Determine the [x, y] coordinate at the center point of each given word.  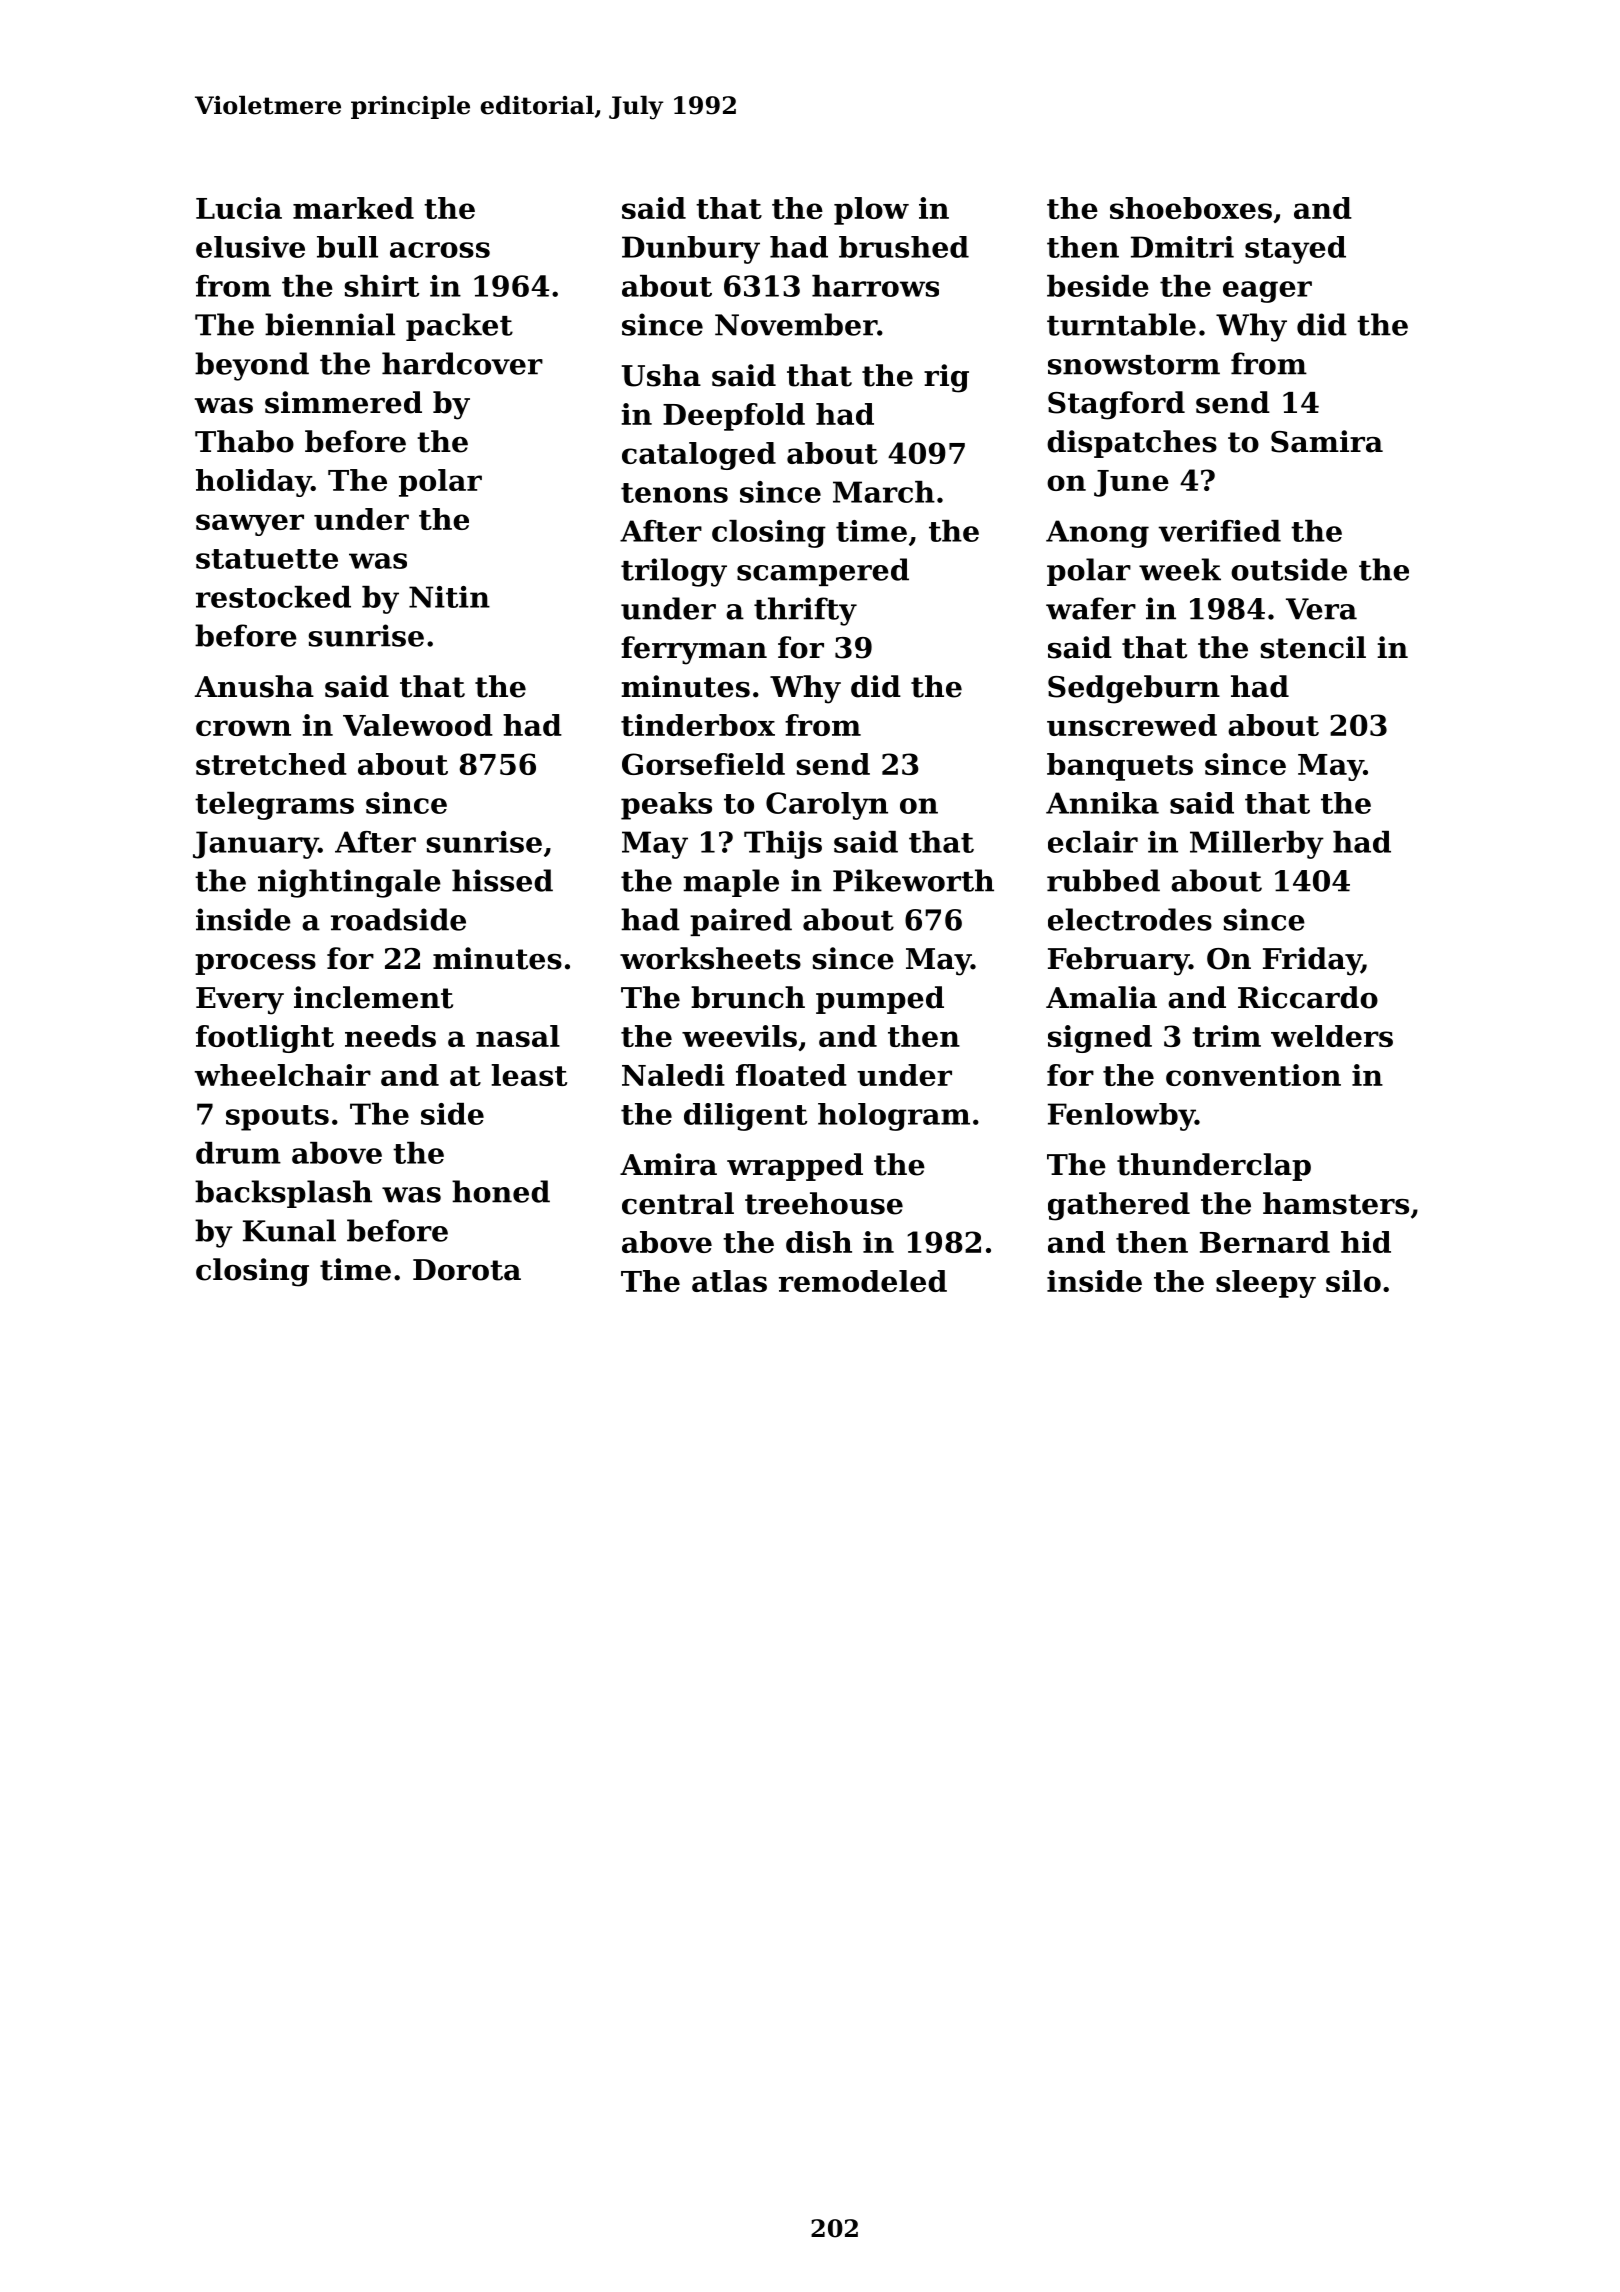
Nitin [449, 597]
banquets [1120, 767]
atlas [729, 1281]
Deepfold [734, 417]
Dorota [467, 1270]
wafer [1091, 608]
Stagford [1116, 405]
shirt [382, 286]
